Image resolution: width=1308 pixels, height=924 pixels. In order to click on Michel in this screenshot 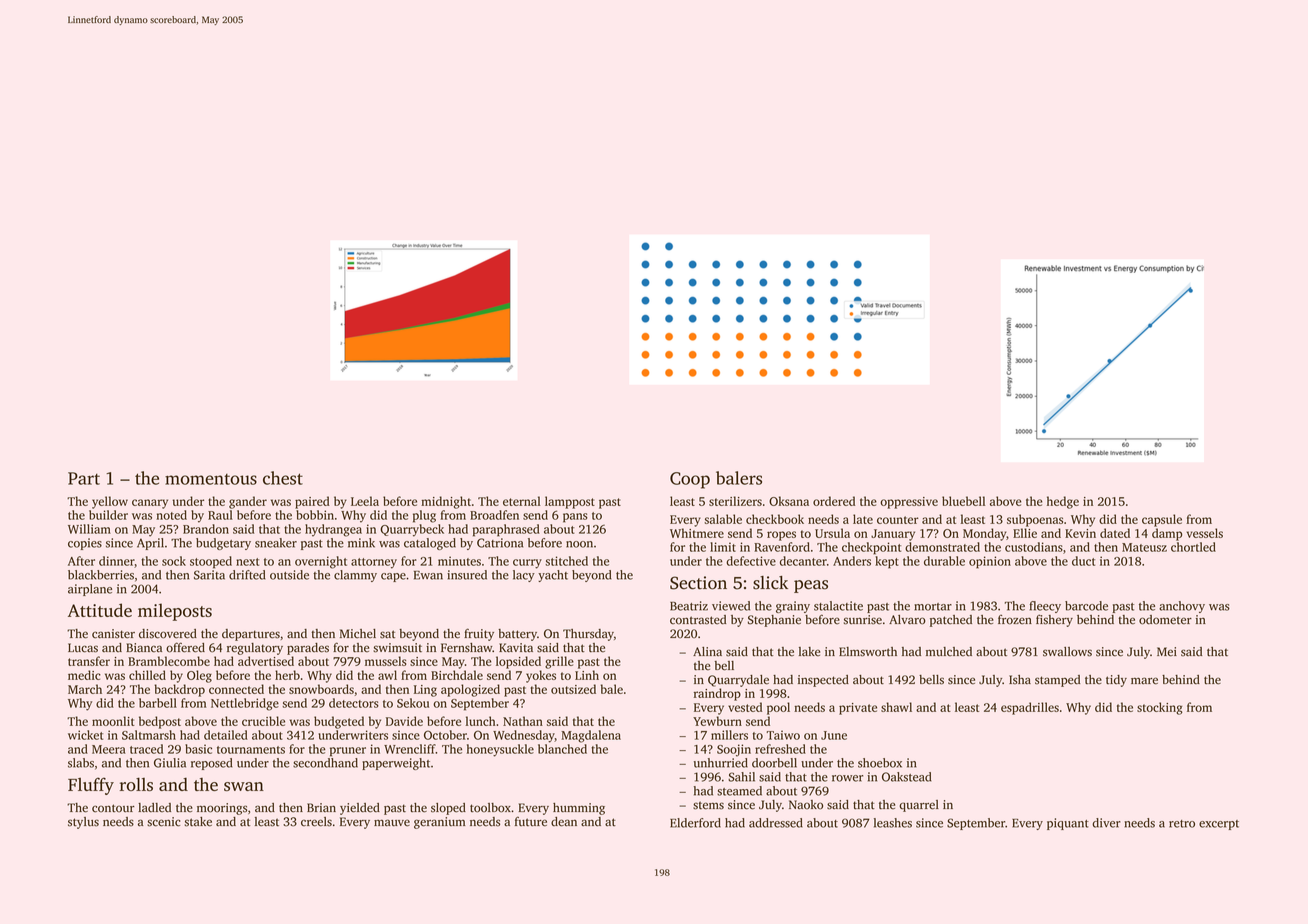, I will do `click(358, 634)`.
